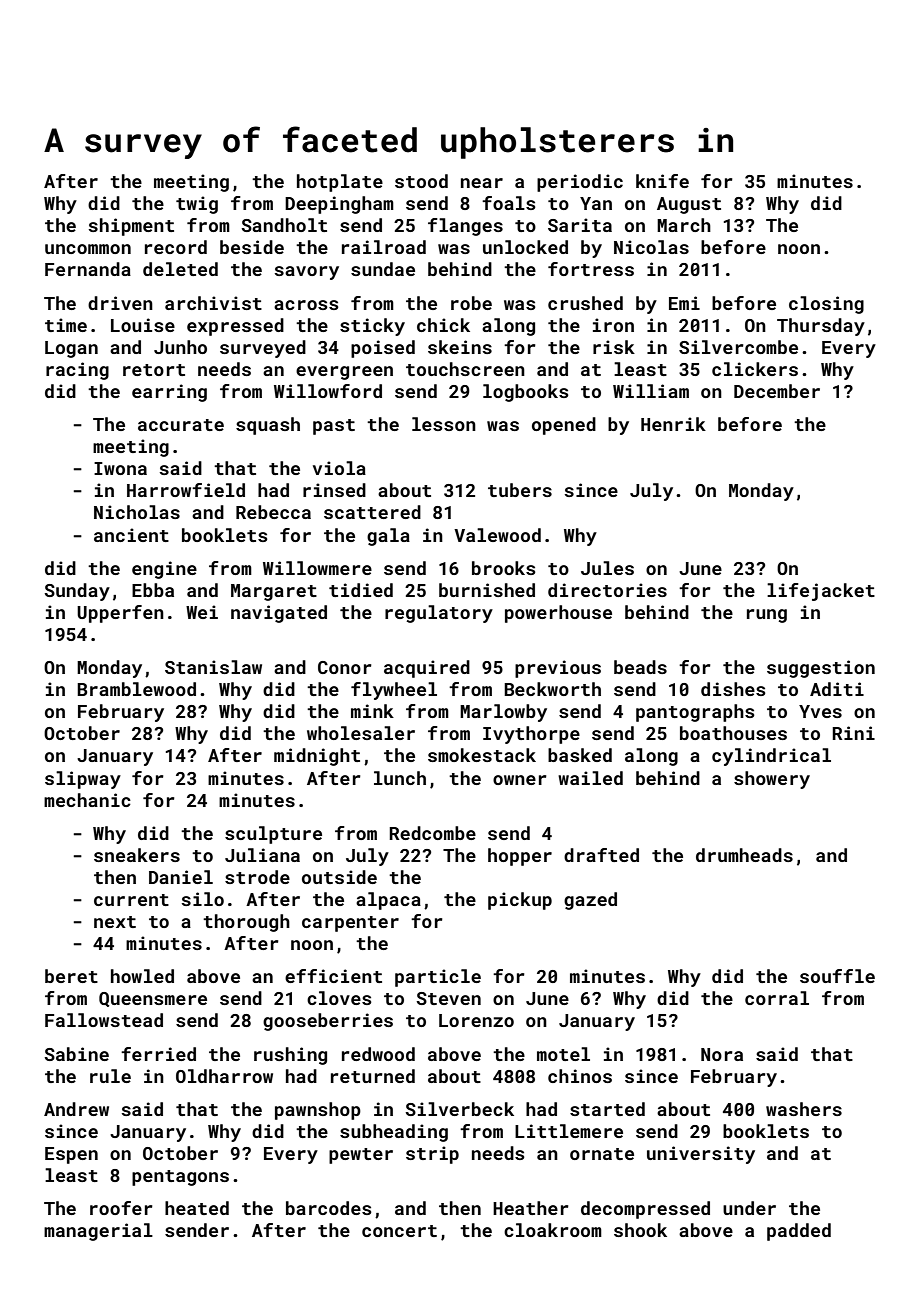 This screenshot has height=1308, width=924. I want to click on foals, so click(509, 203).
